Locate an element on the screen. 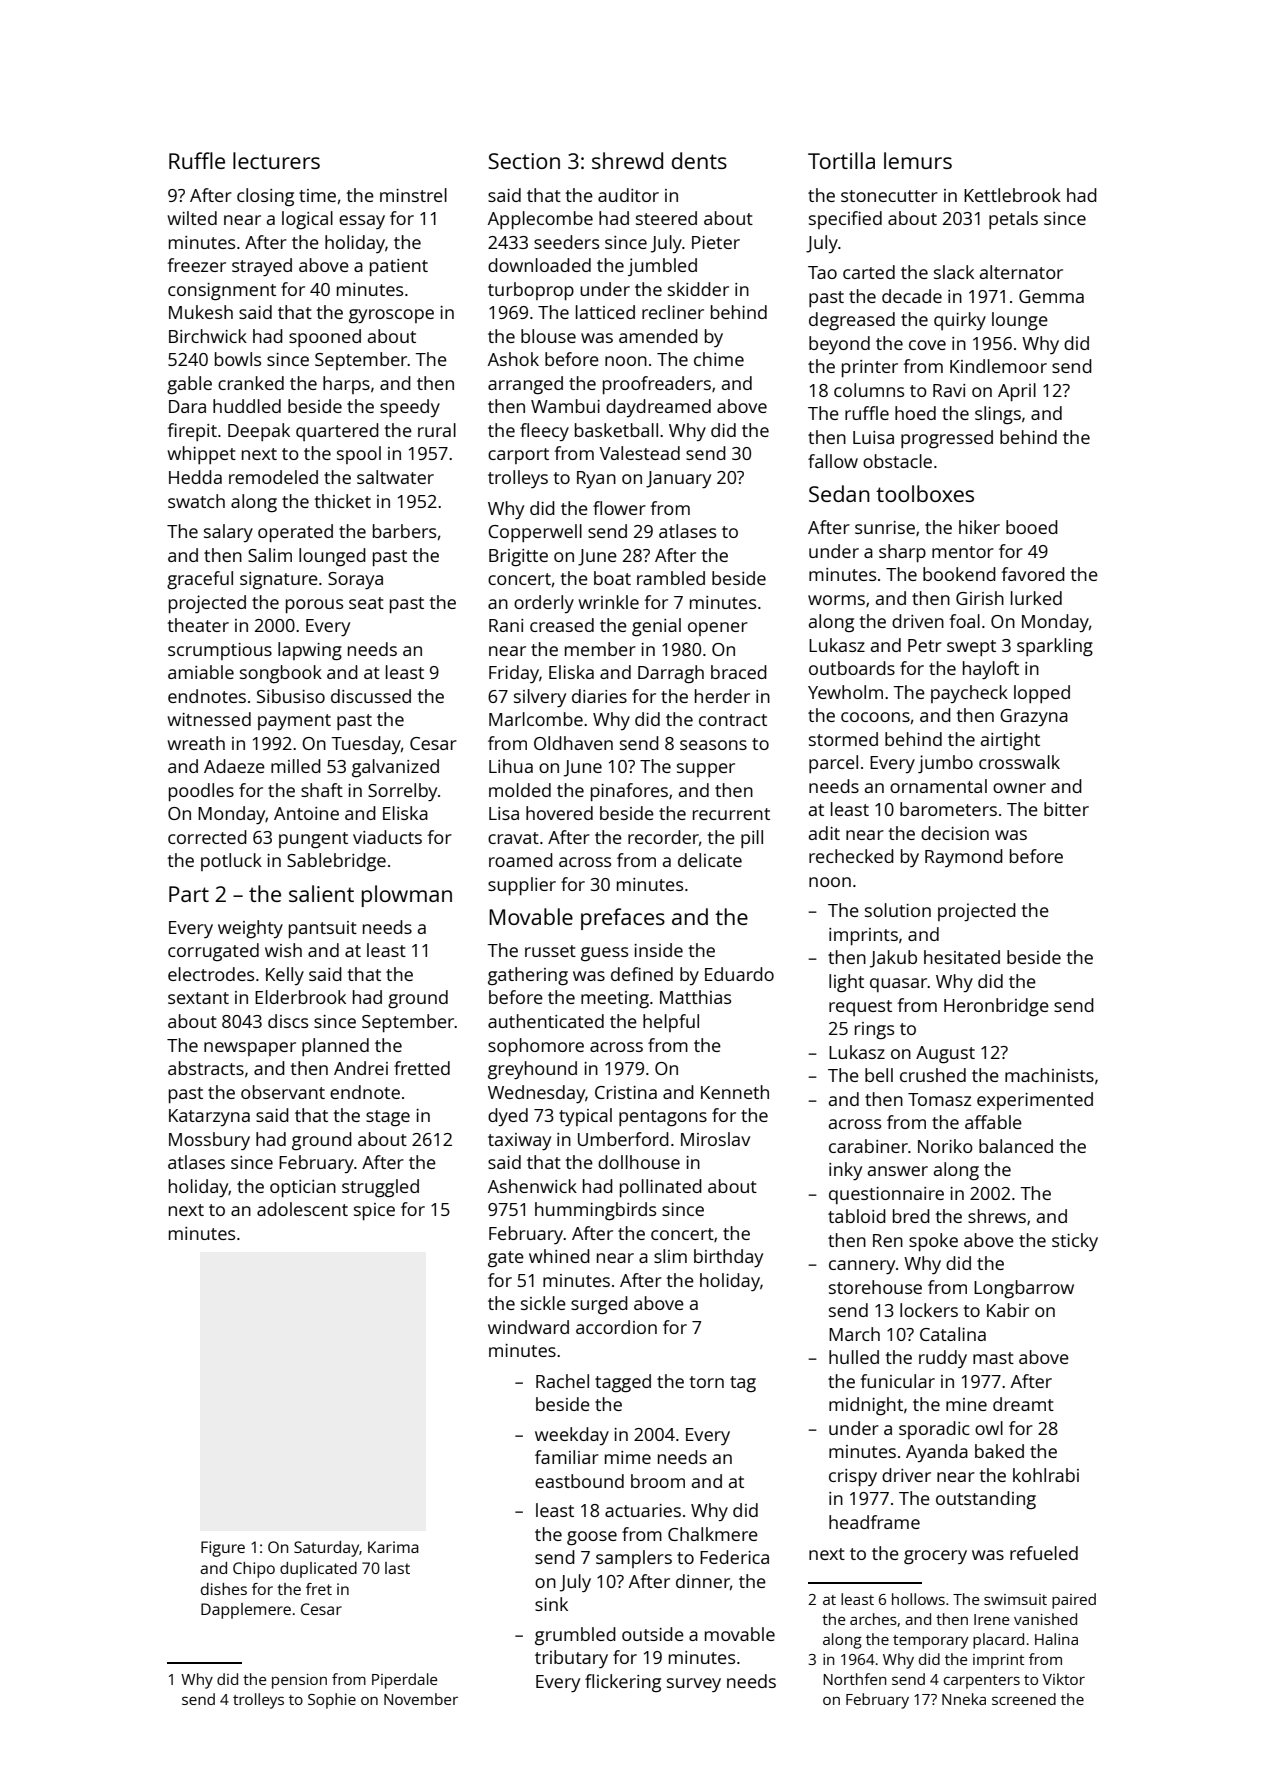 Image resolution: width=1267 pixels, height=1792 pixels. airtight is located at coordinates (1010, 741).
